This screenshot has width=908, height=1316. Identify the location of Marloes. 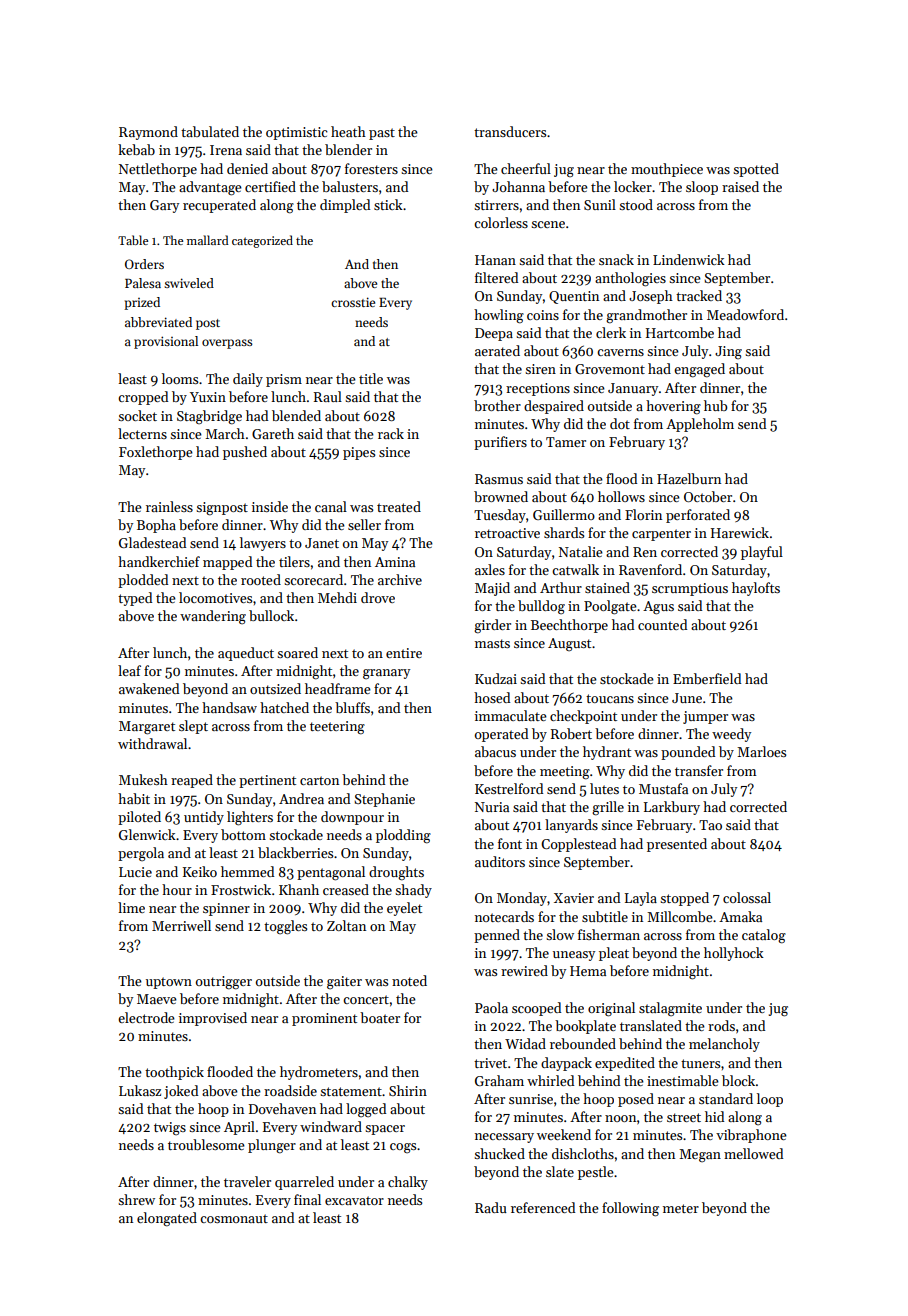
(761, 751).
